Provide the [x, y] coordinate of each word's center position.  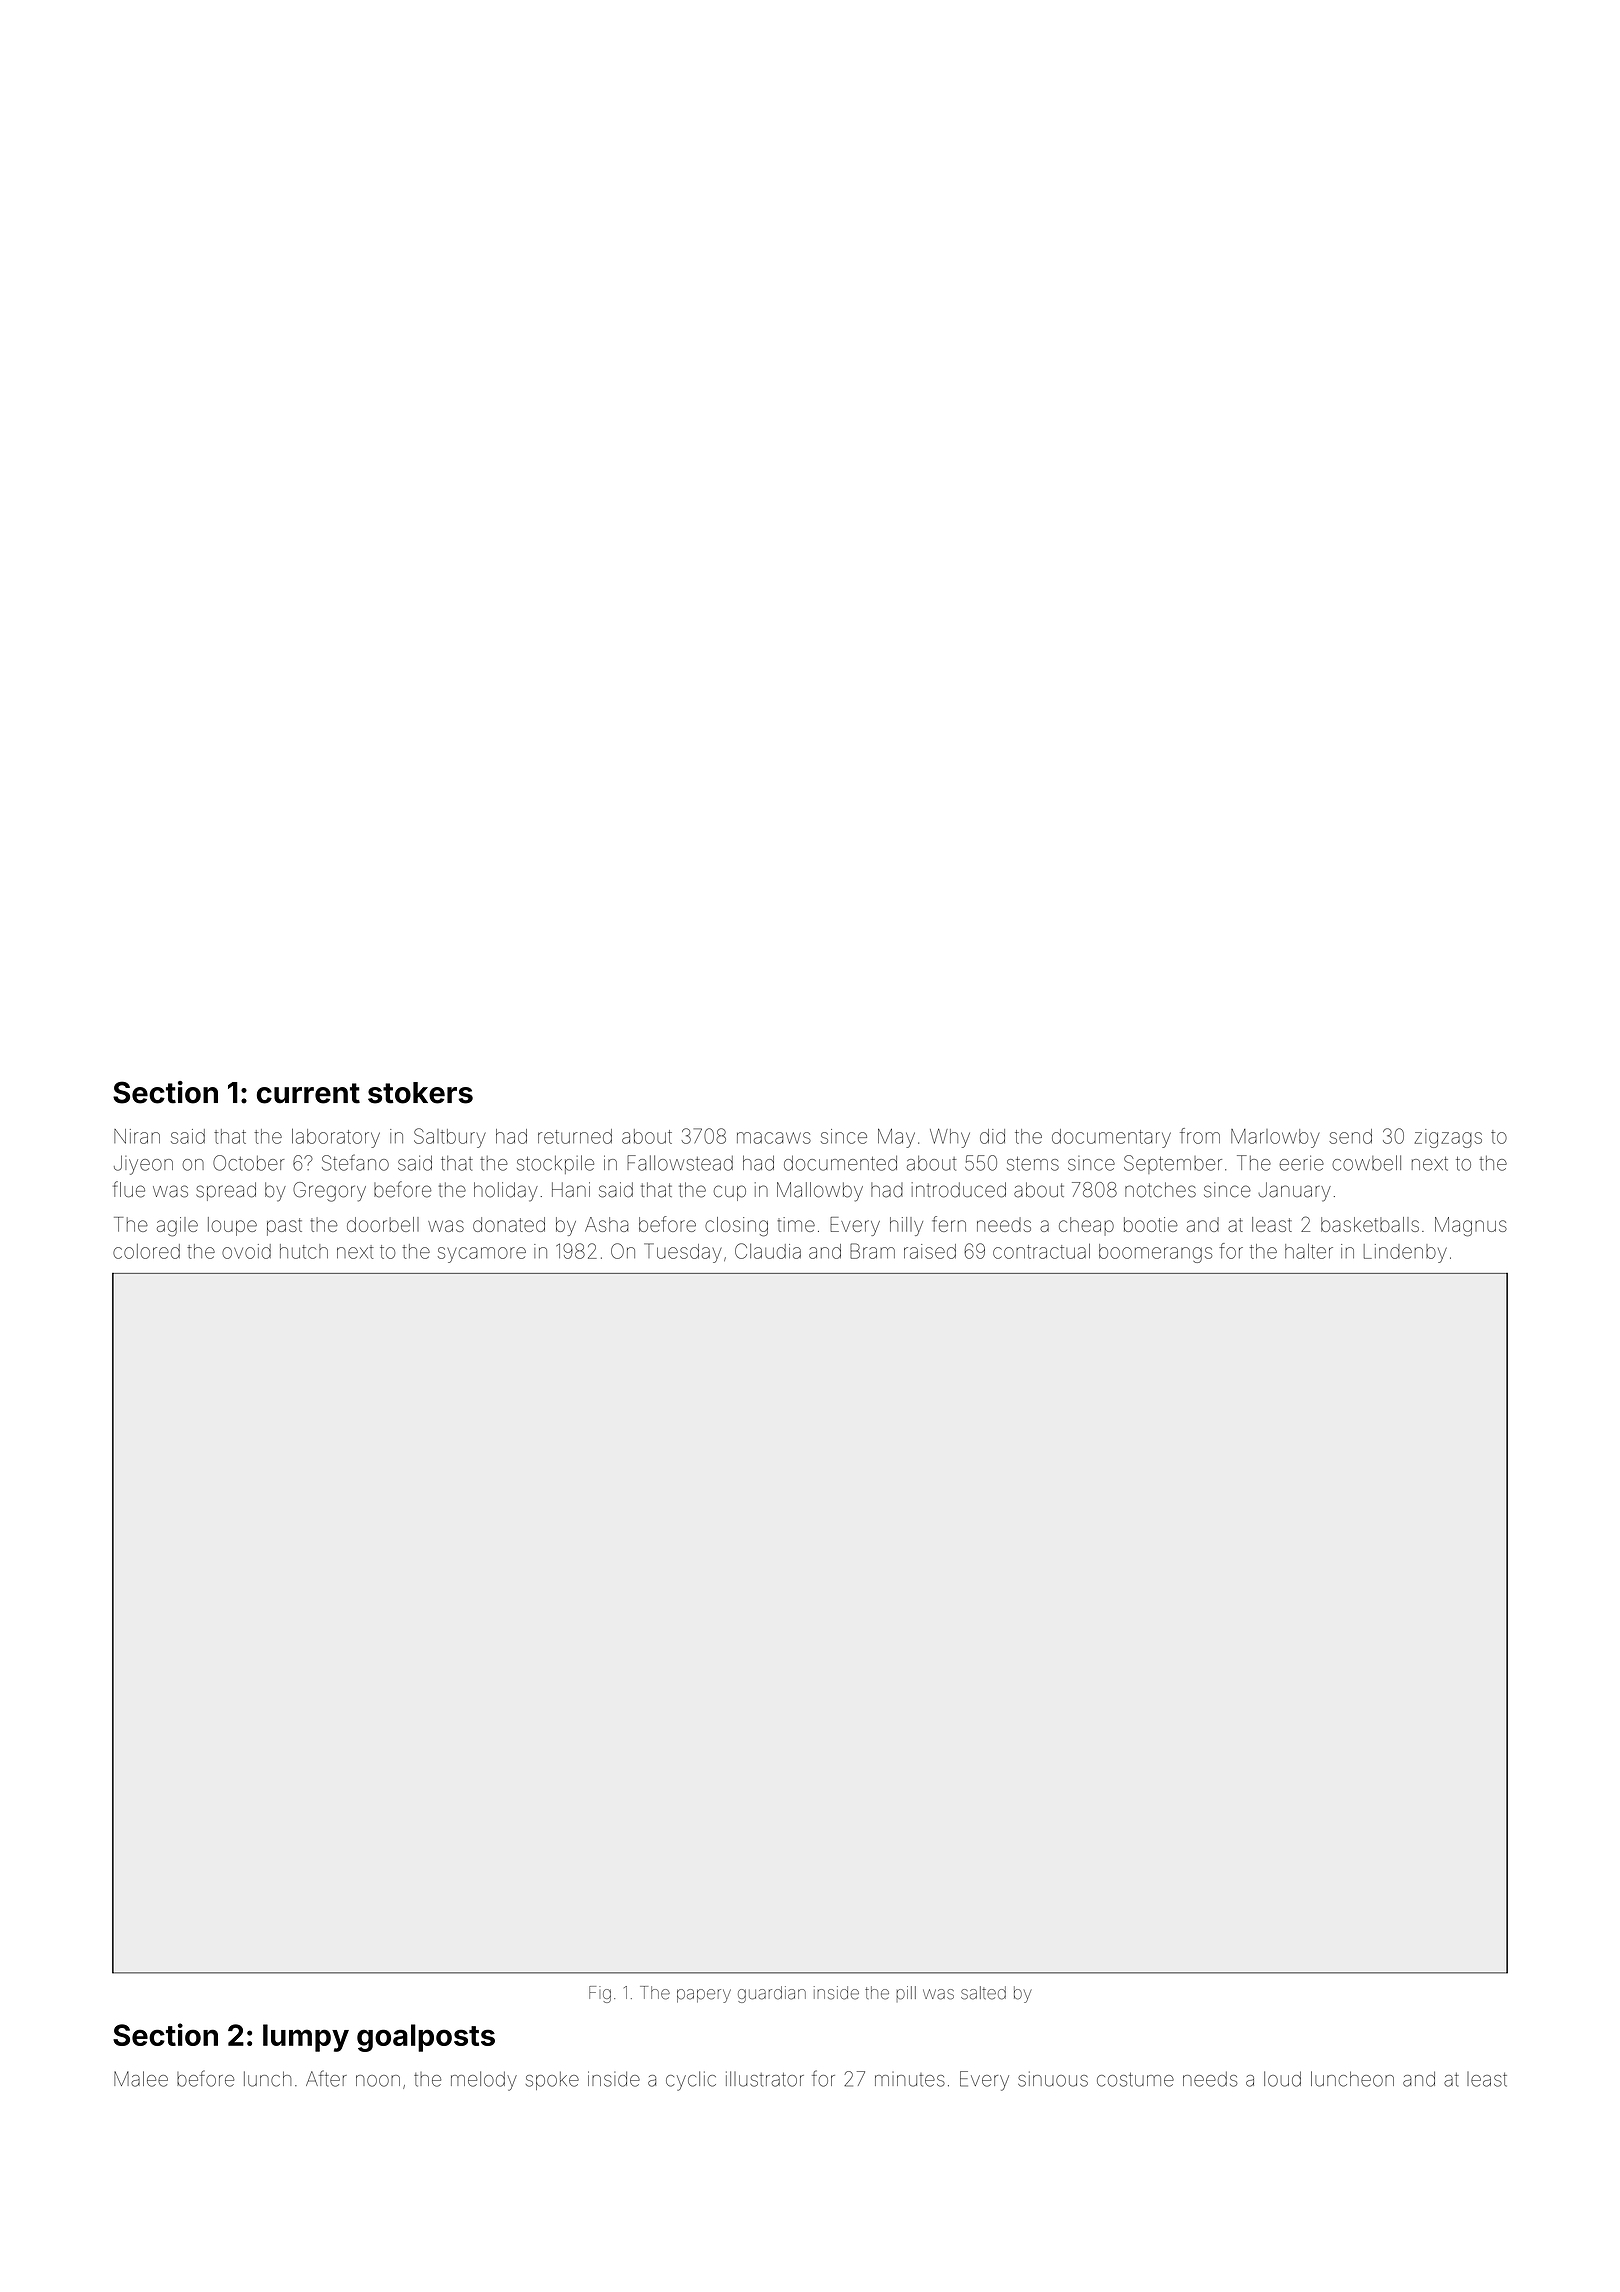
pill [906, 1994]
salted [983, 1993]
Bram [872, 1251]
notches [1160, 1190]
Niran [137, 1136]
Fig [600, 1994]
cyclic [691, 2081]
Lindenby [1405, 1253]
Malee [141, 2079]
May [896, 1138]
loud [1282, 2079]
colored [146, 1251]
